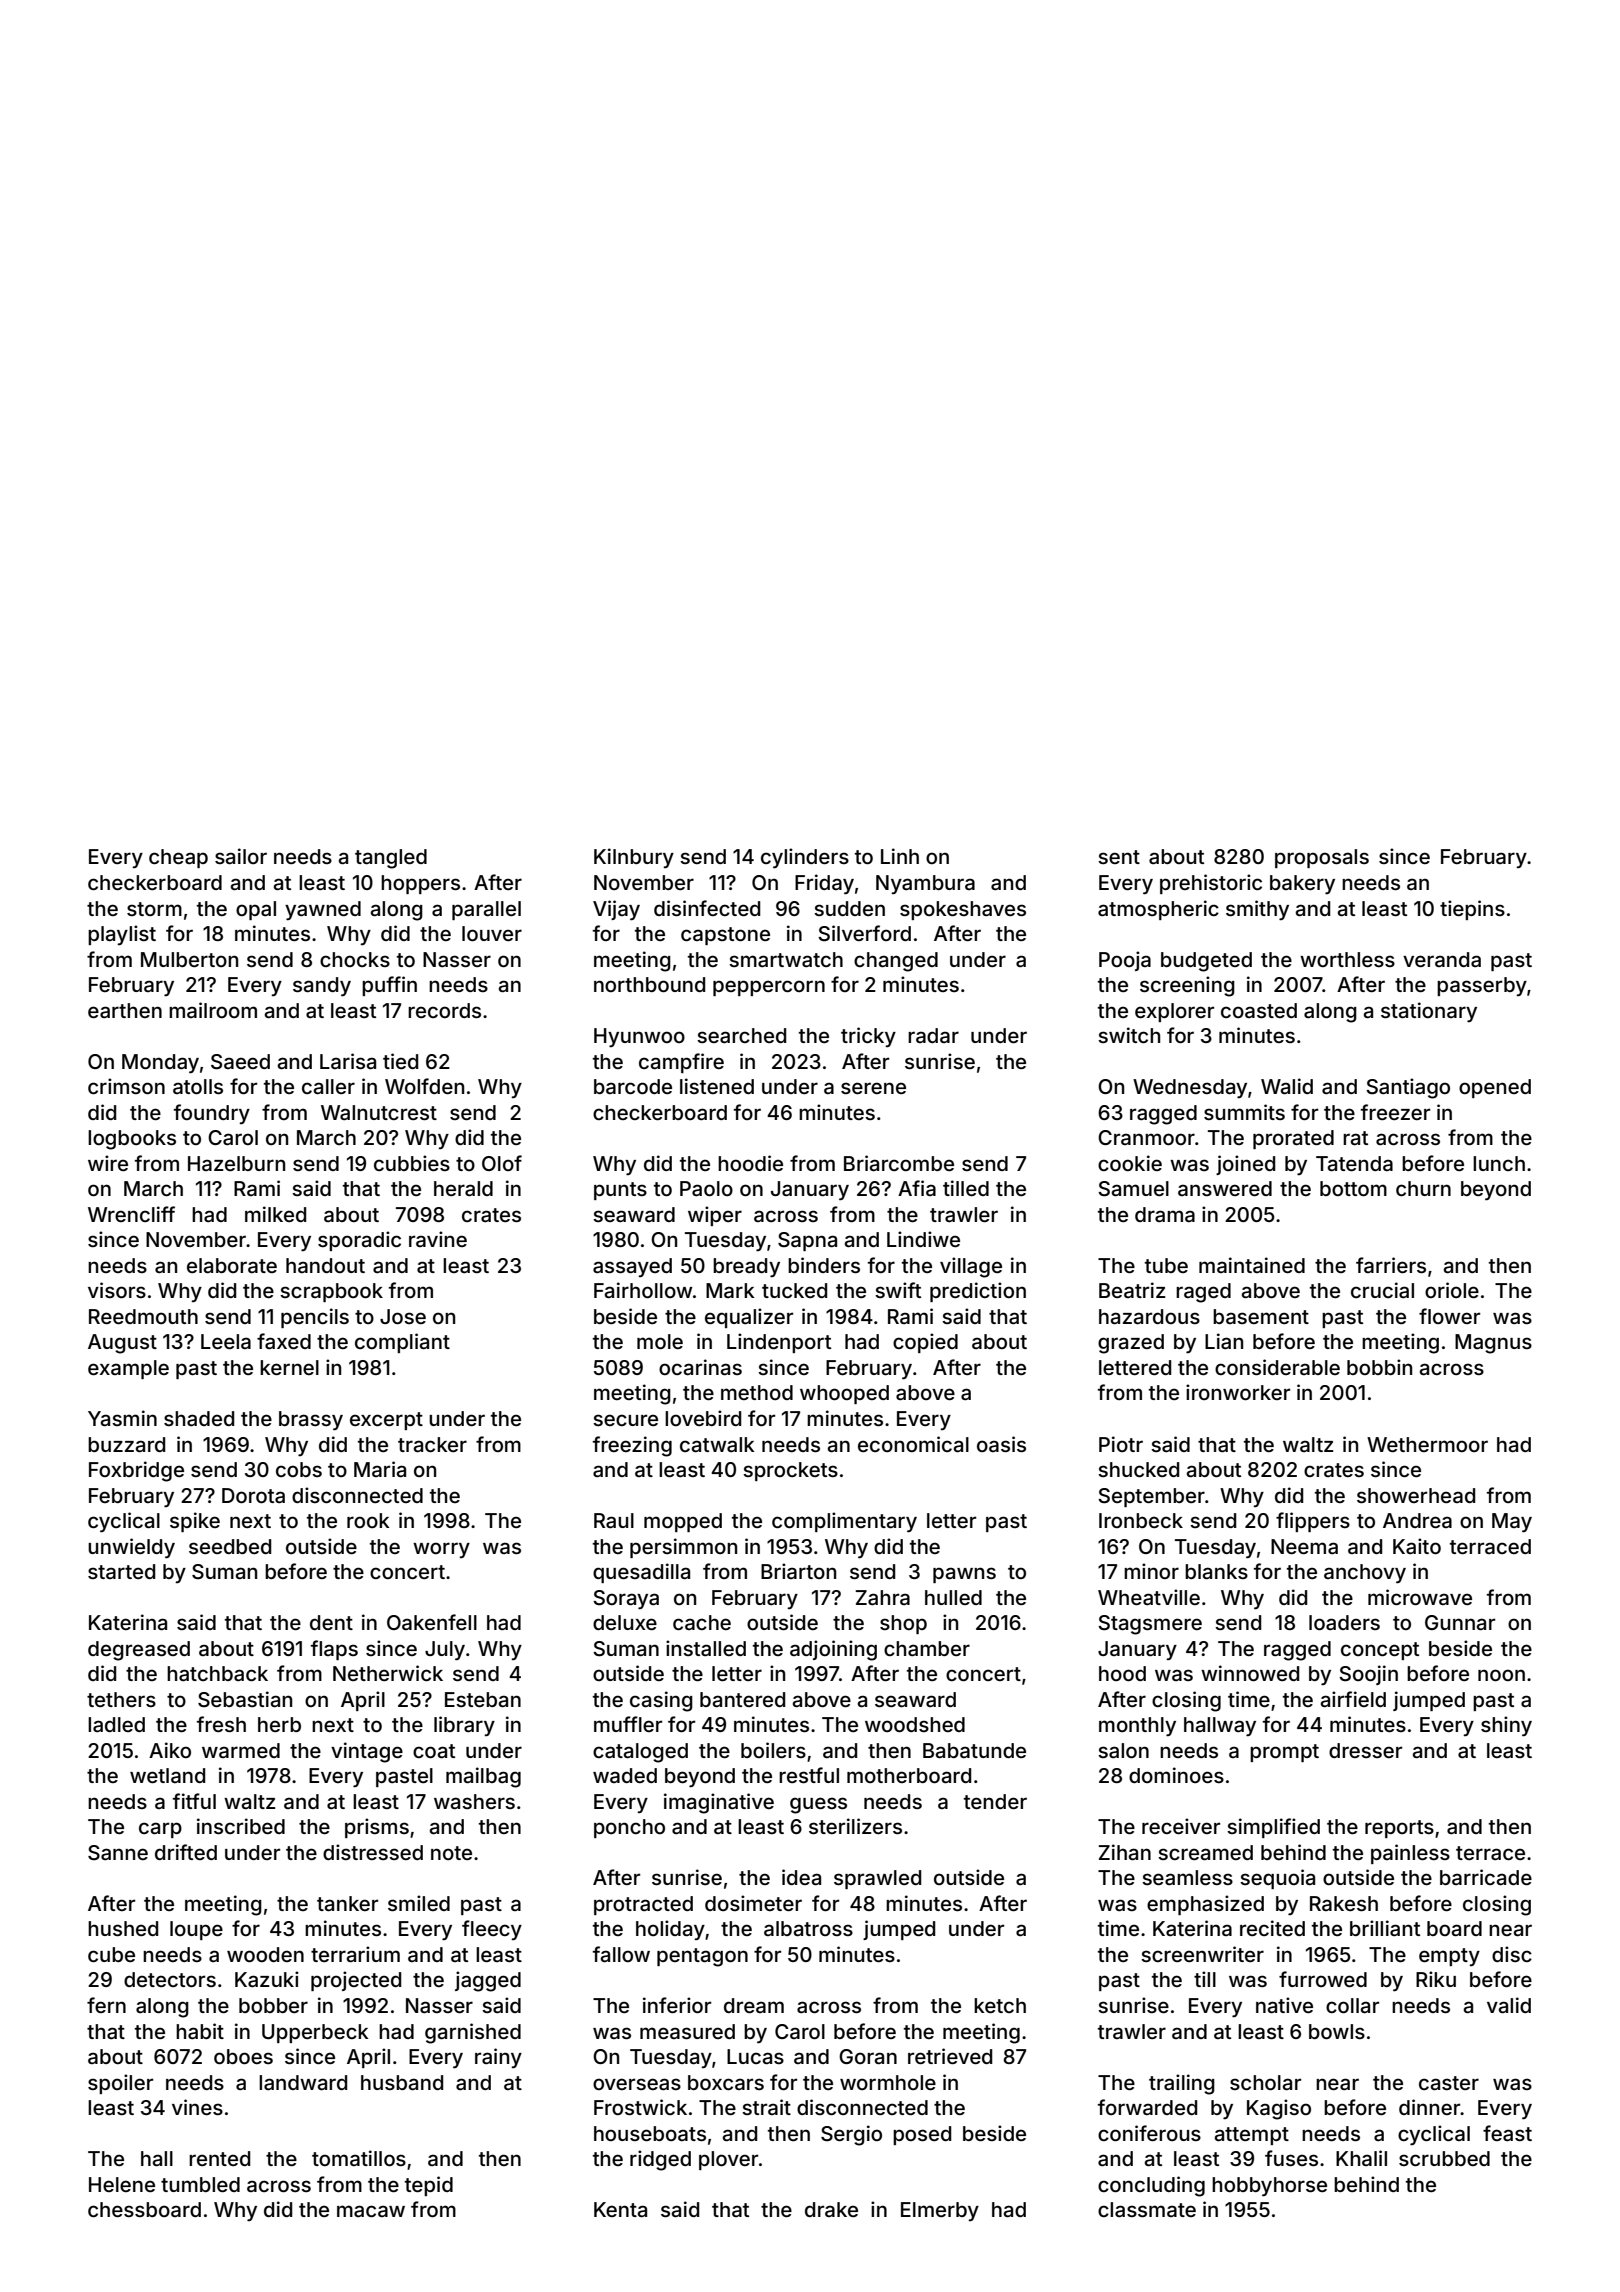  Describe the element at coordinates (189, 959) in the image. I see `Mulberton` at that location.
